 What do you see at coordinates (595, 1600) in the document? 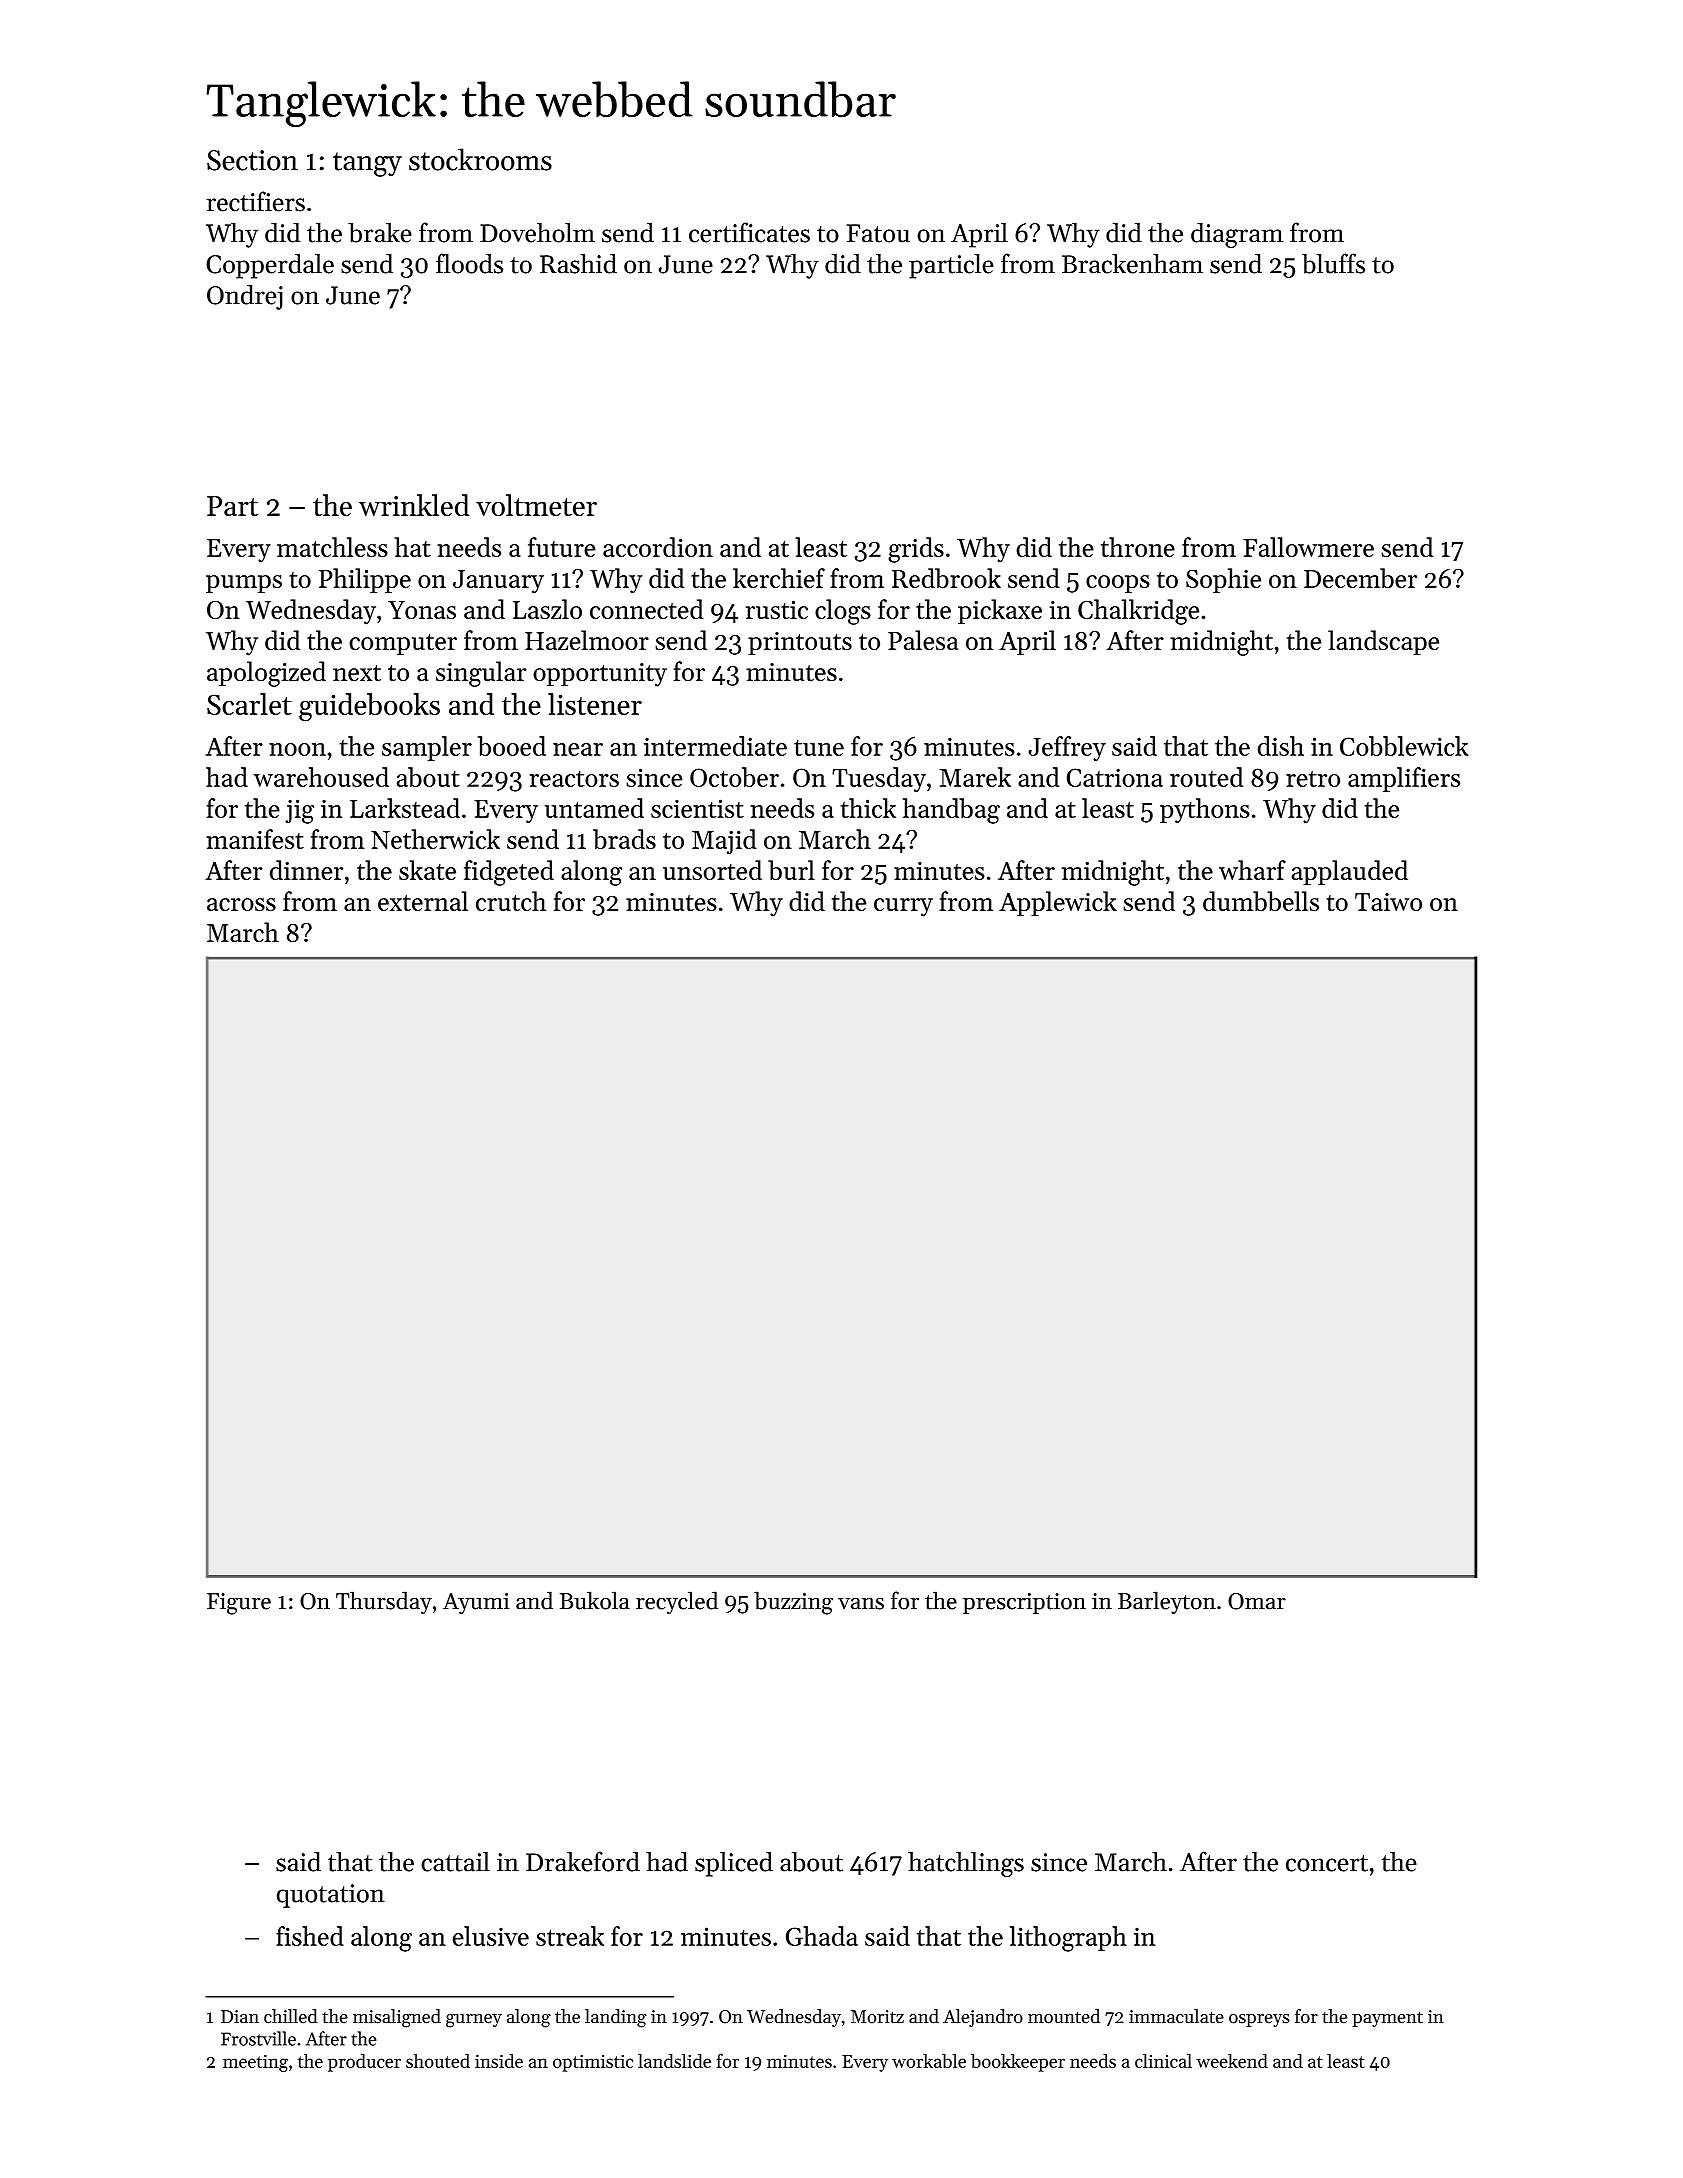
I see `Bukola` at bounding box center [595, 1600].
